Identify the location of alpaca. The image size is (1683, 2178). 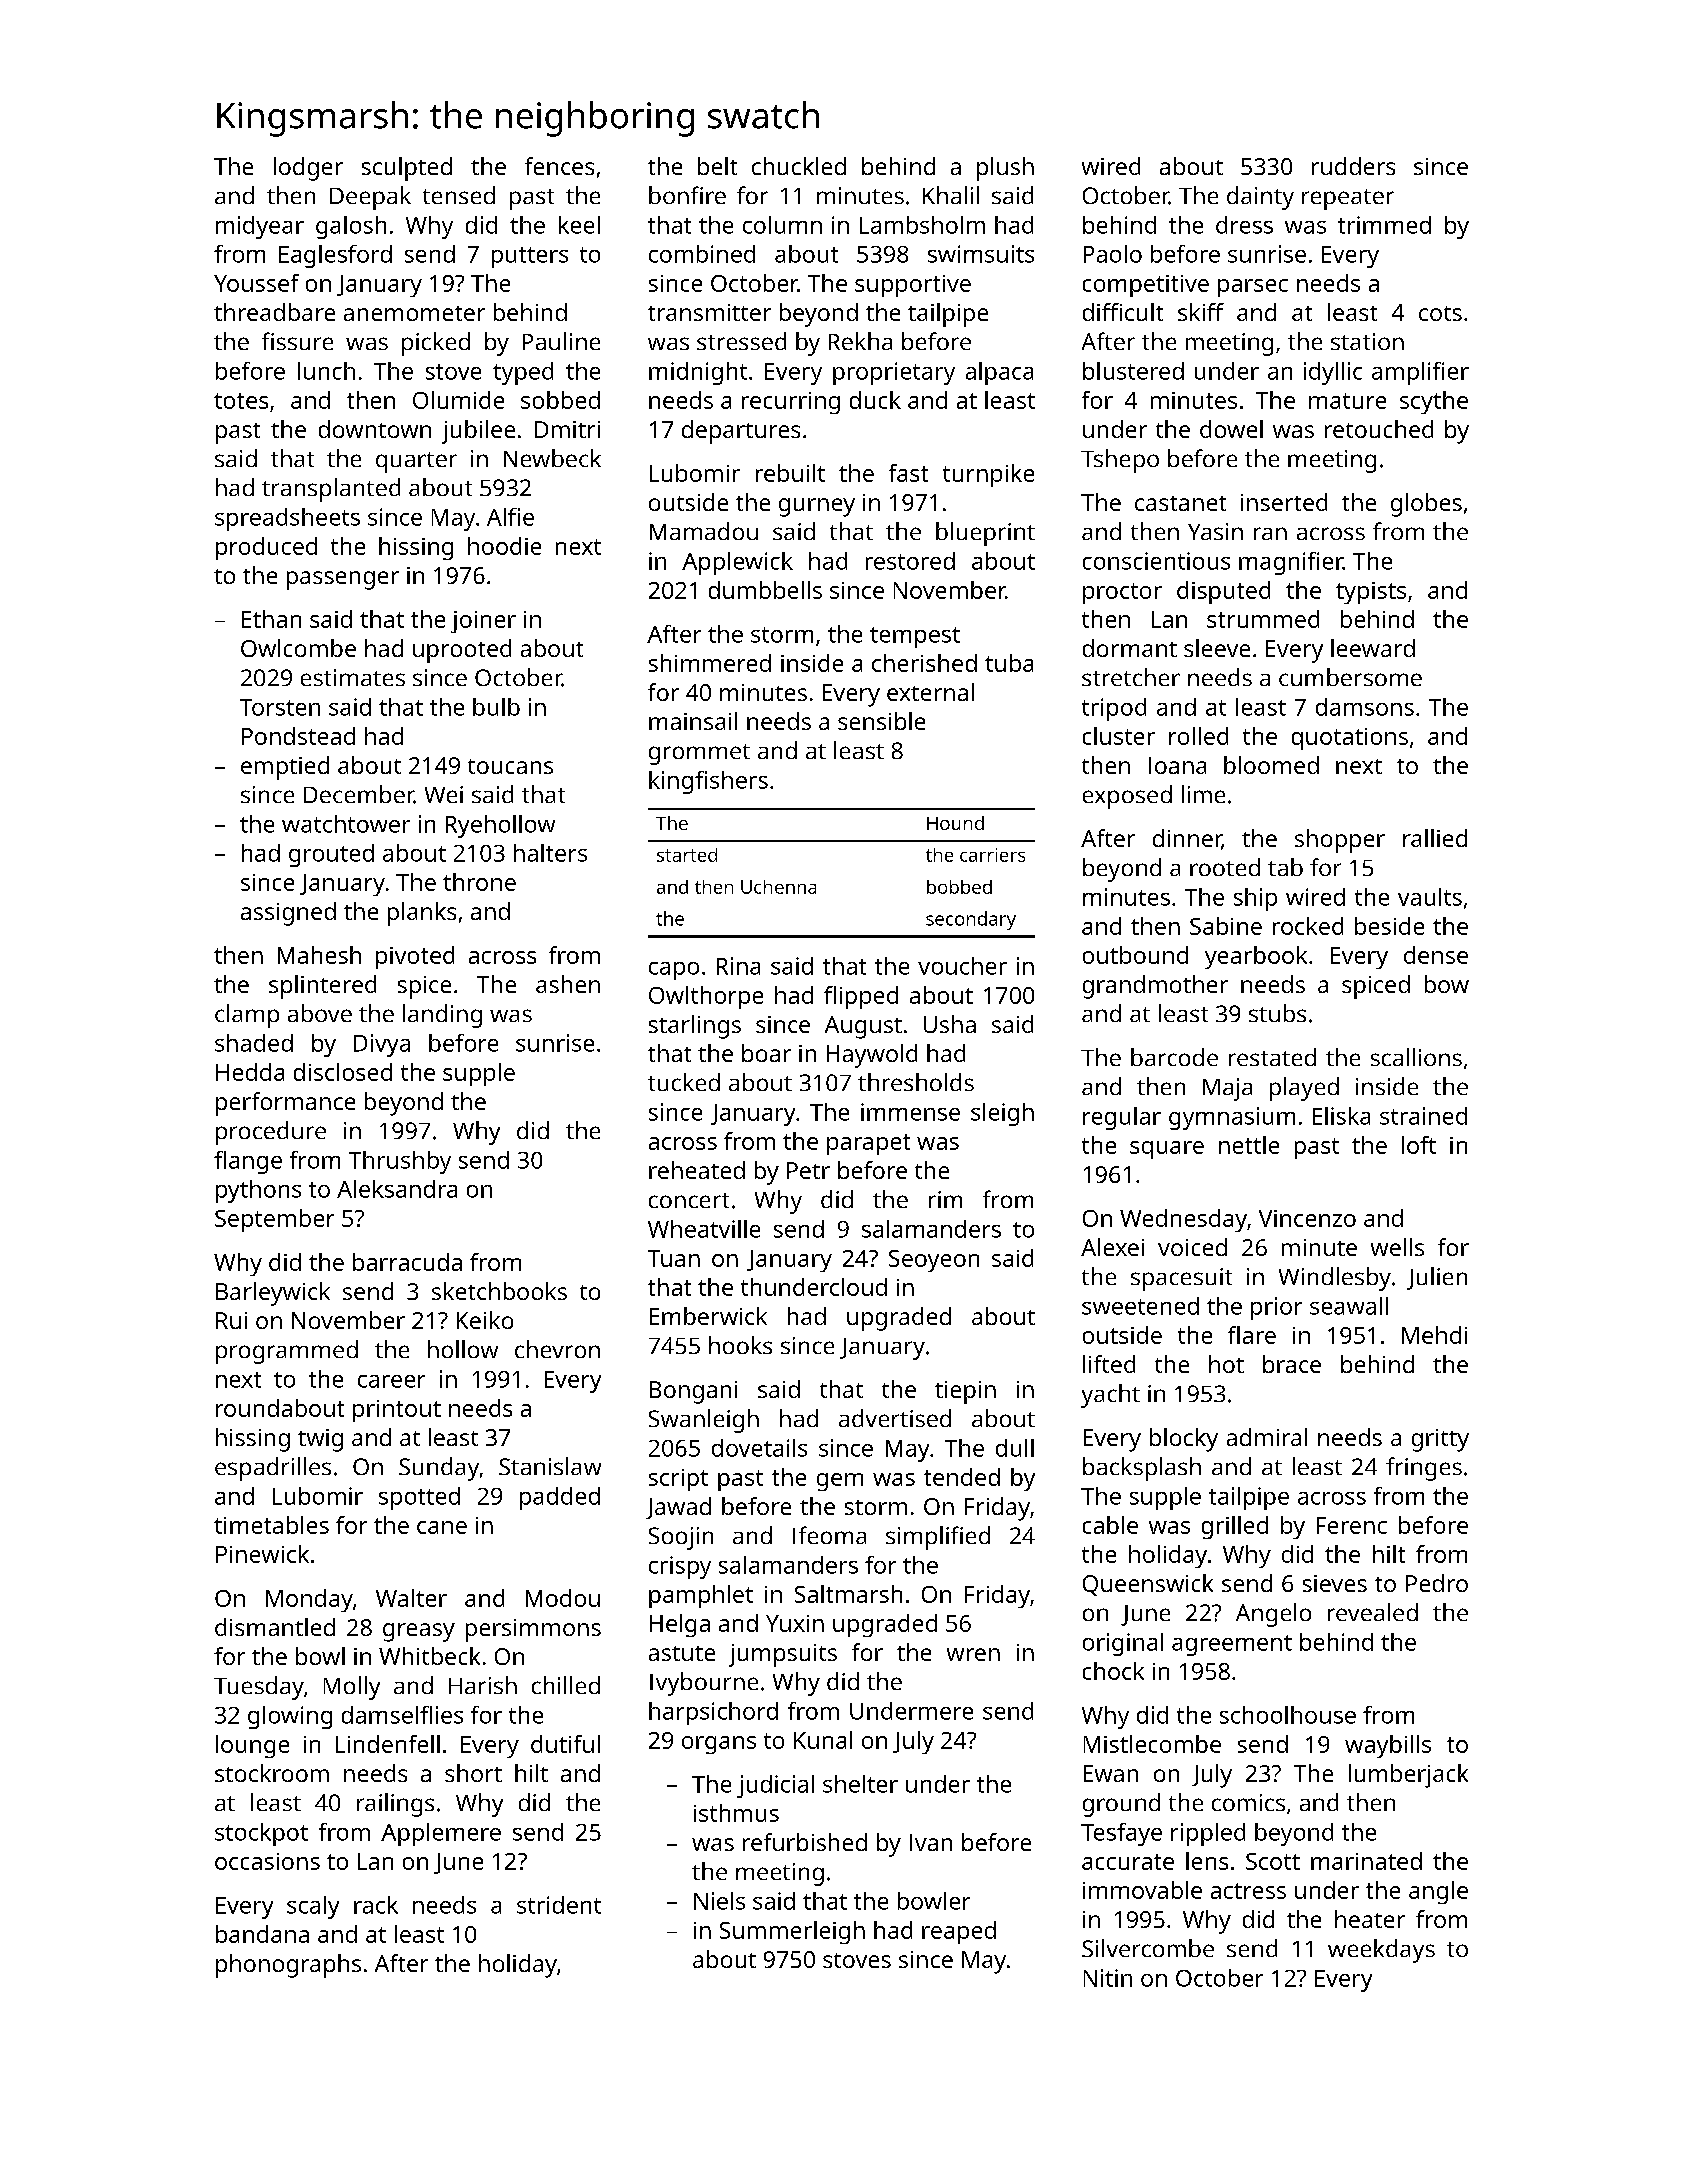
(999, 373).
